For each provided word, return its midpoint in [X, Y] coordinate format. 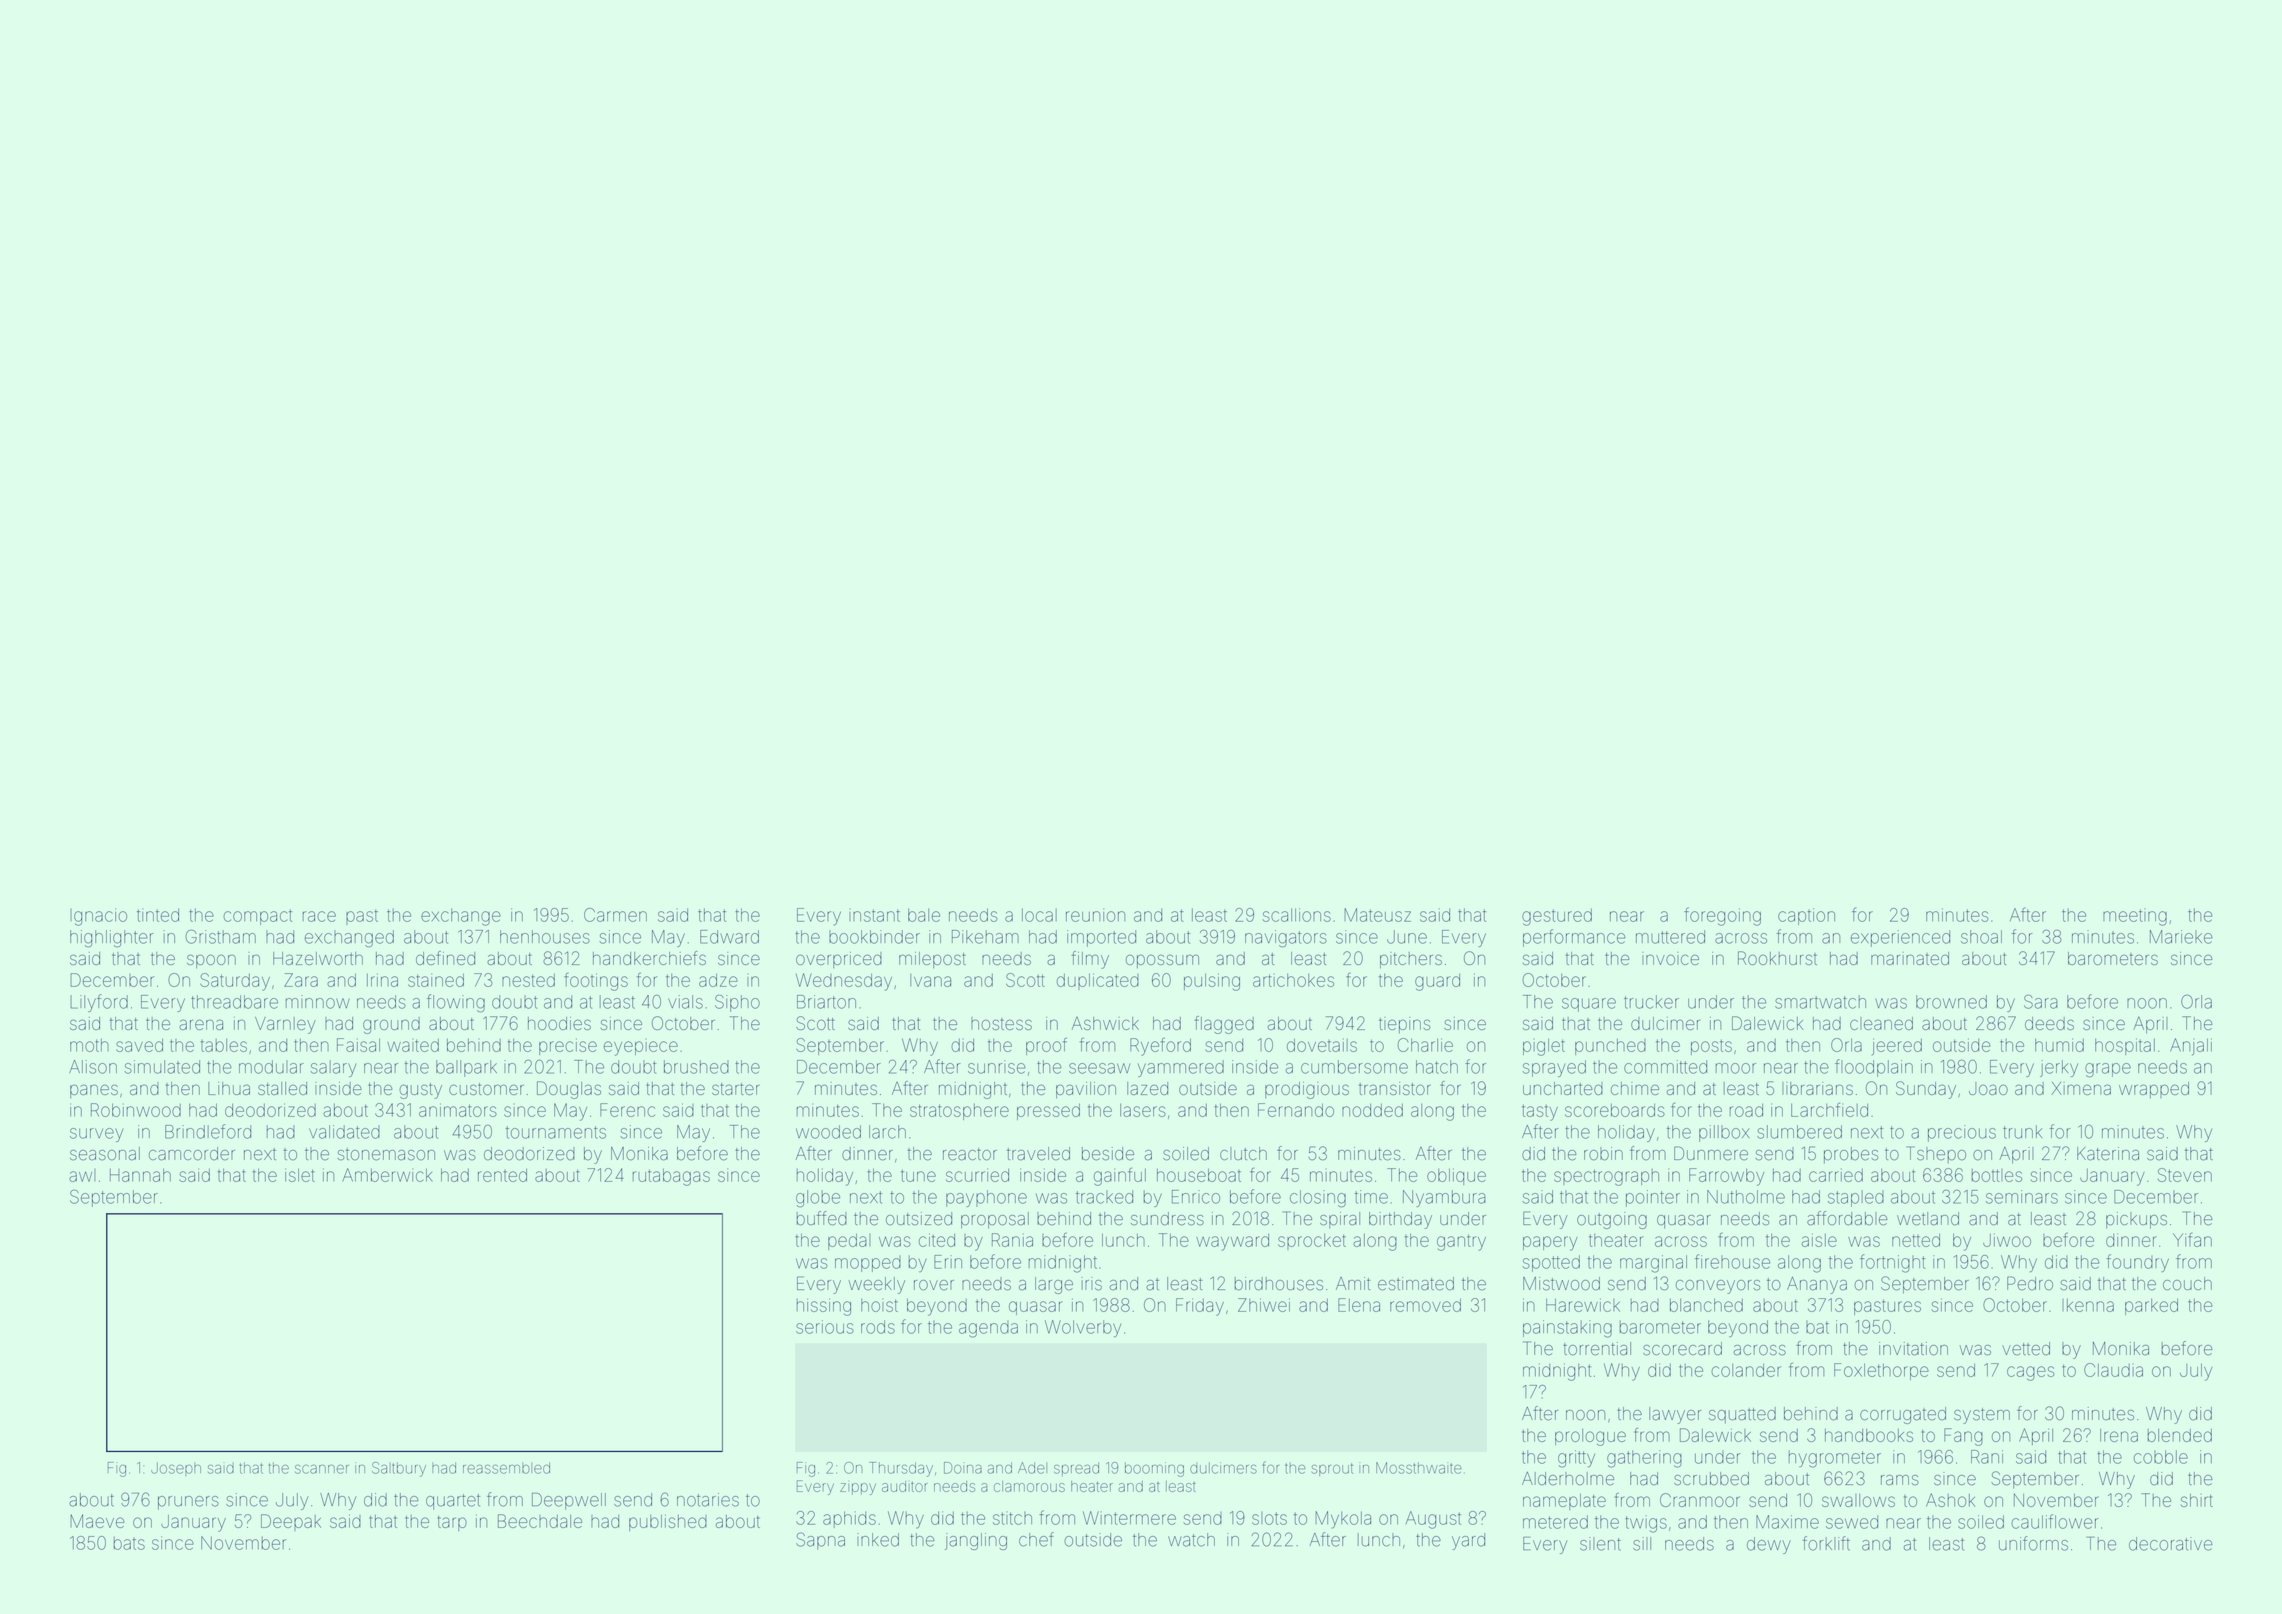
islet [300, 1175]
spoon [211, 961]
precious [1962, 1133]
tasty [1540, 1113]
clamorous [1029, 1486]
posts [1711, 1047]
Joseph [176, 1469]
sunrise [996, 1067]
